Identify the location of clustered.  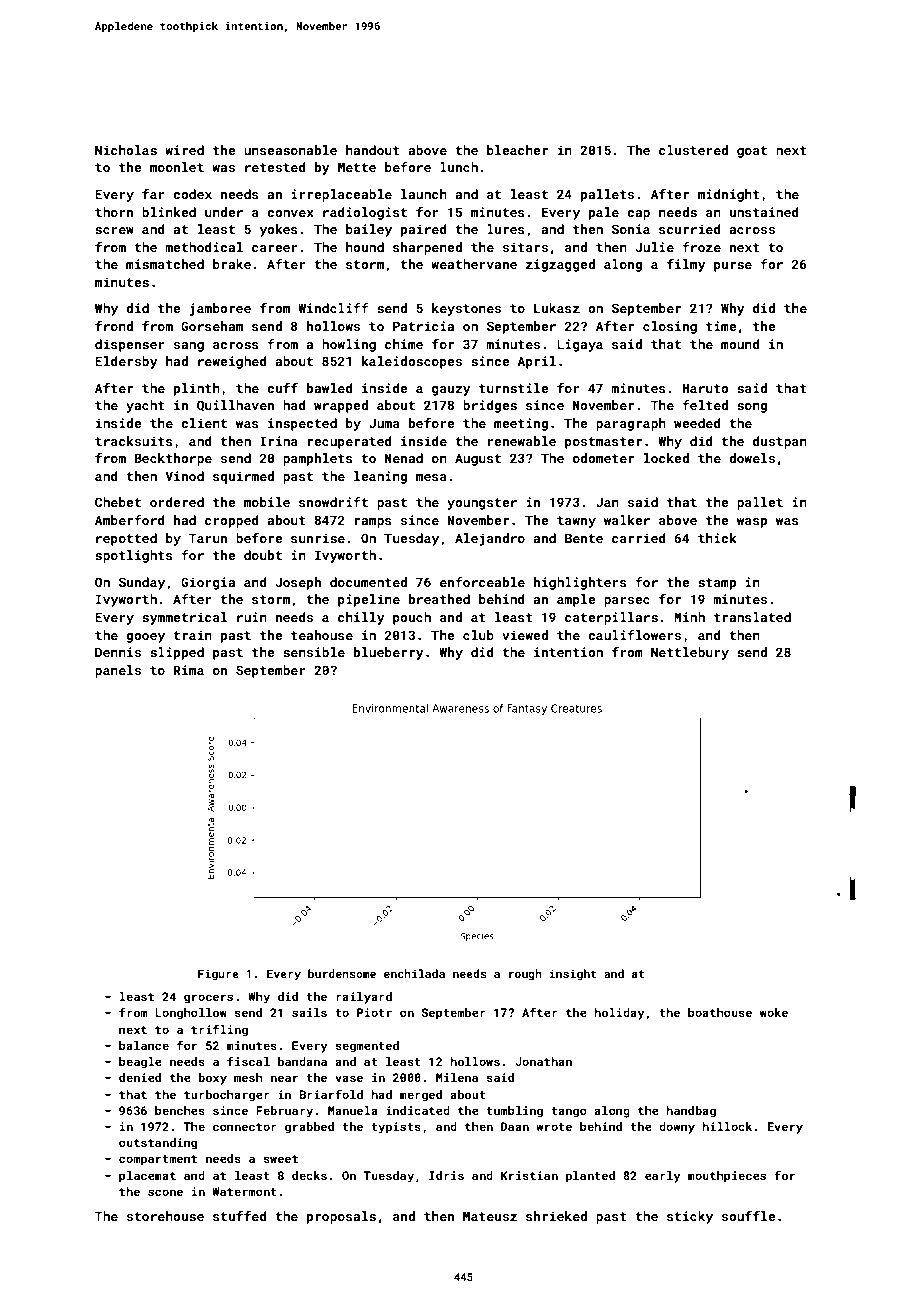
(693, 150).
